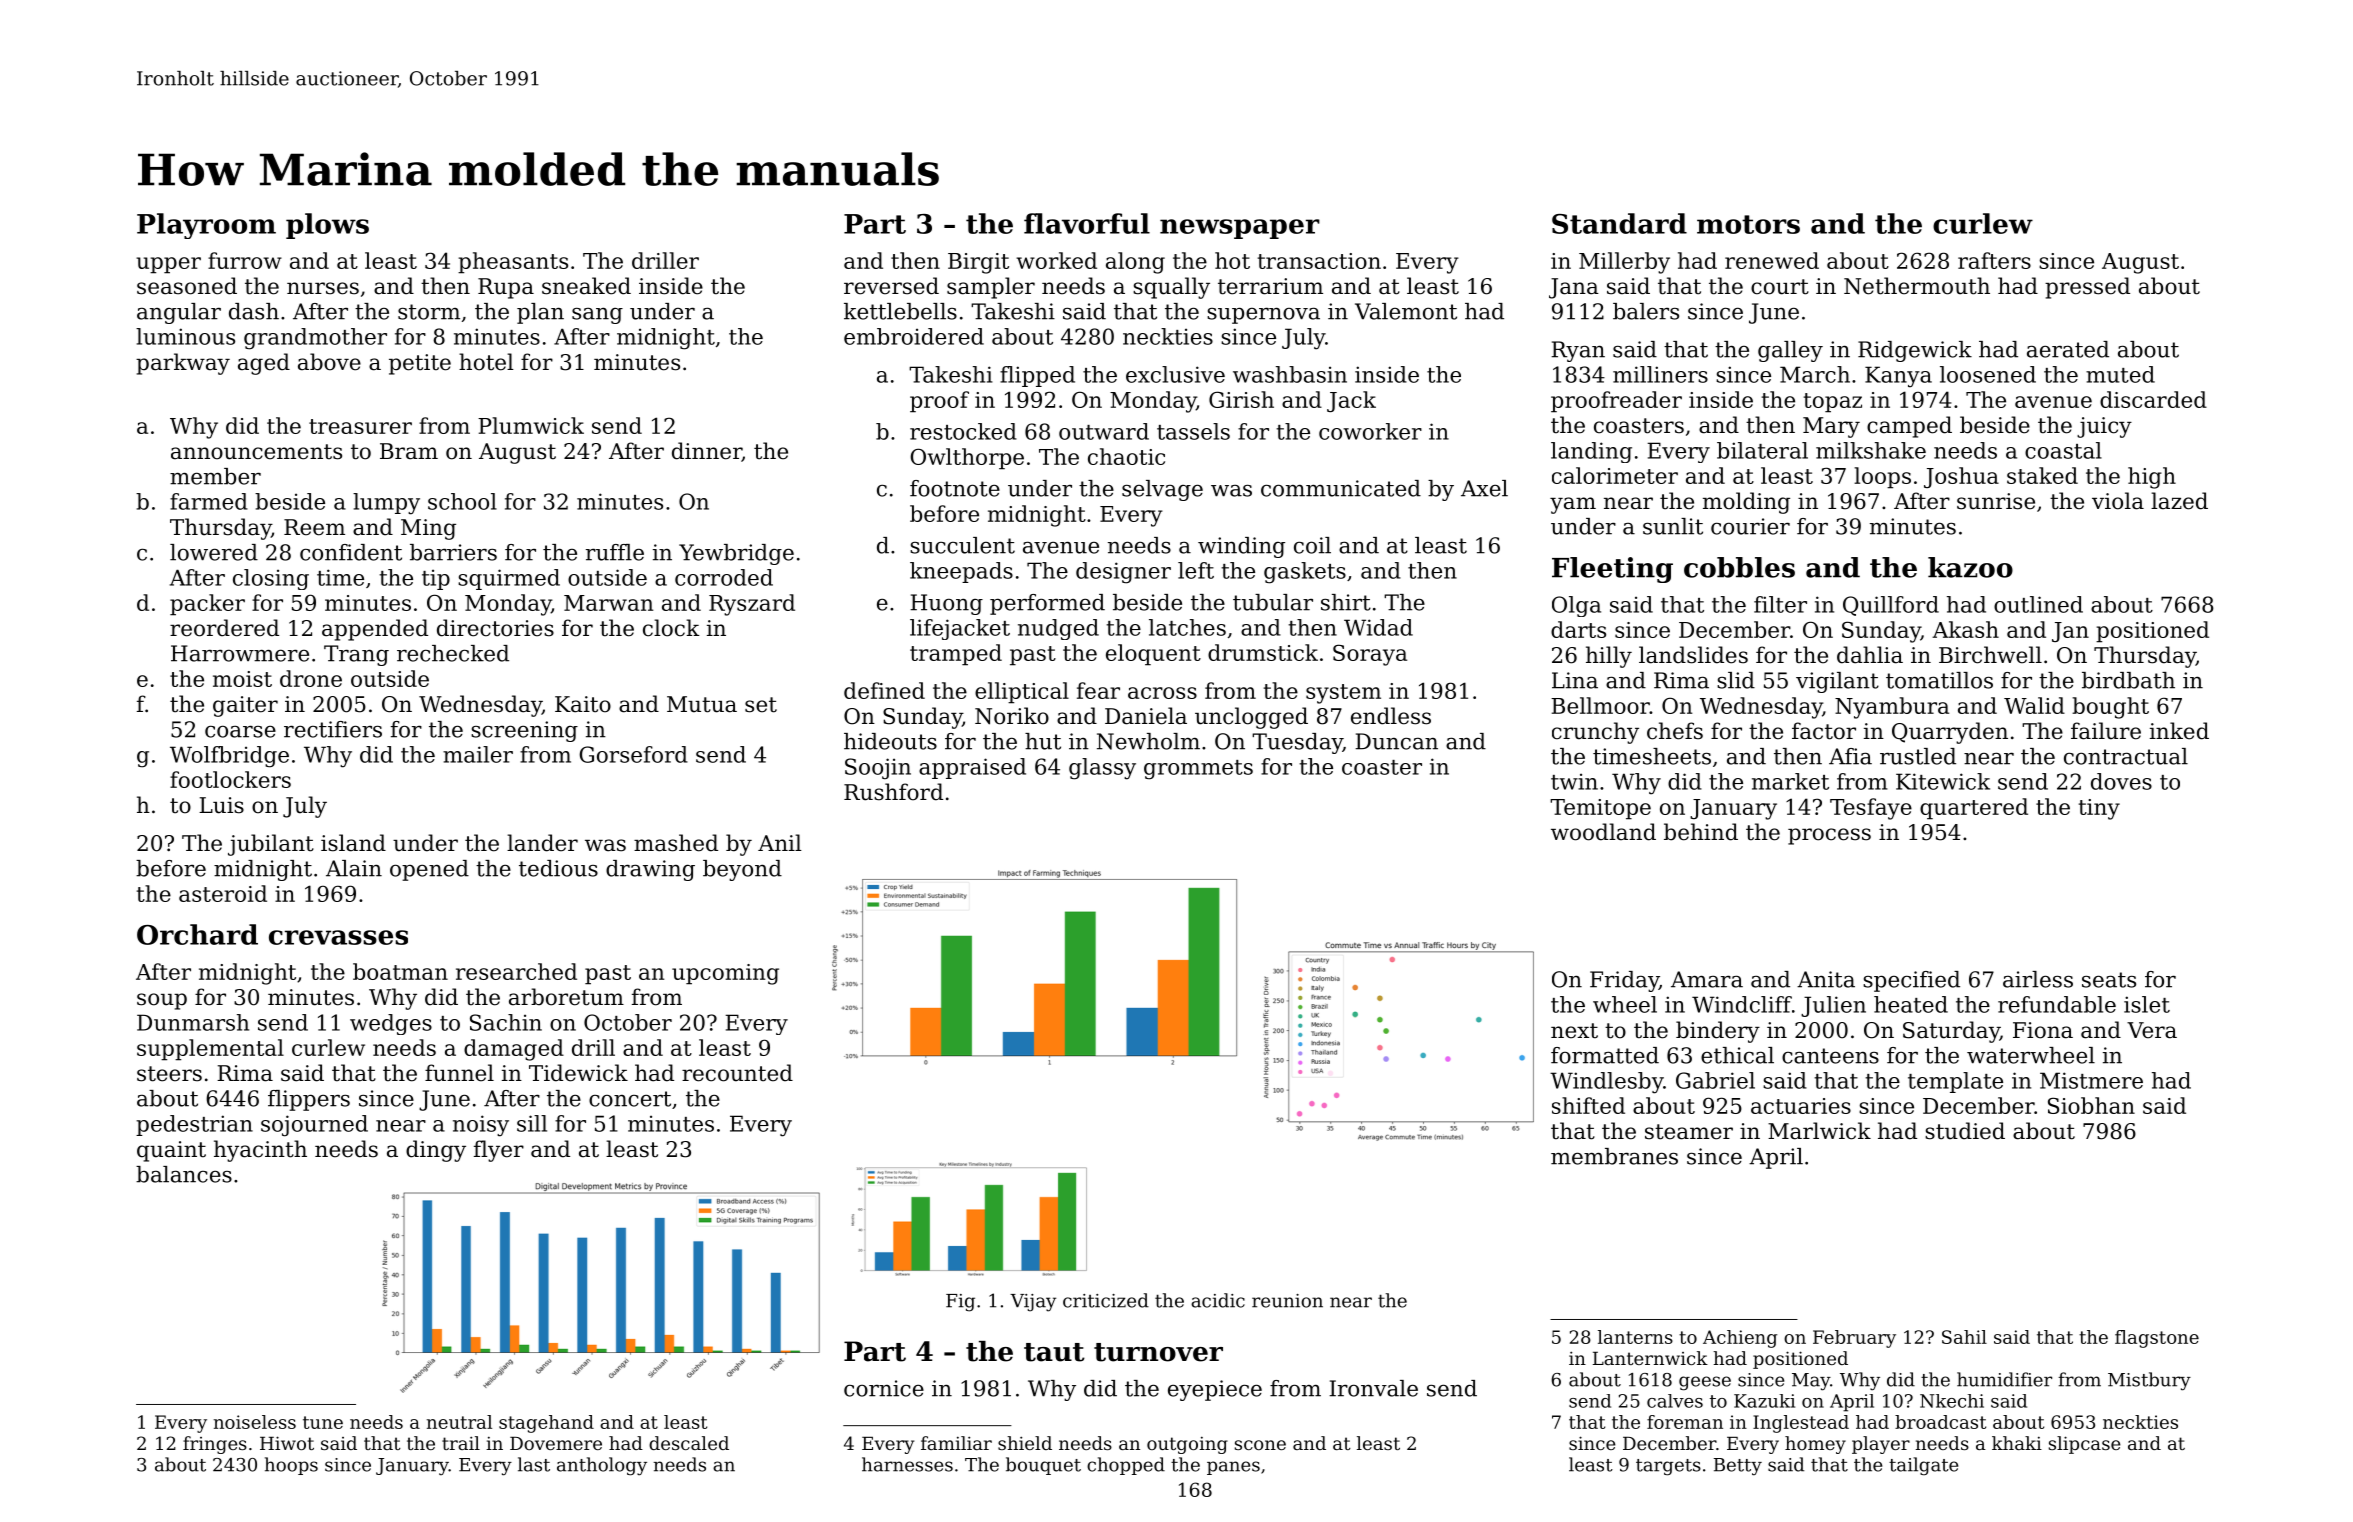  What do you see at coordinates (1233, 1468) in the screenshot?
I see `panes` at bounding box center [1233, 1468].
